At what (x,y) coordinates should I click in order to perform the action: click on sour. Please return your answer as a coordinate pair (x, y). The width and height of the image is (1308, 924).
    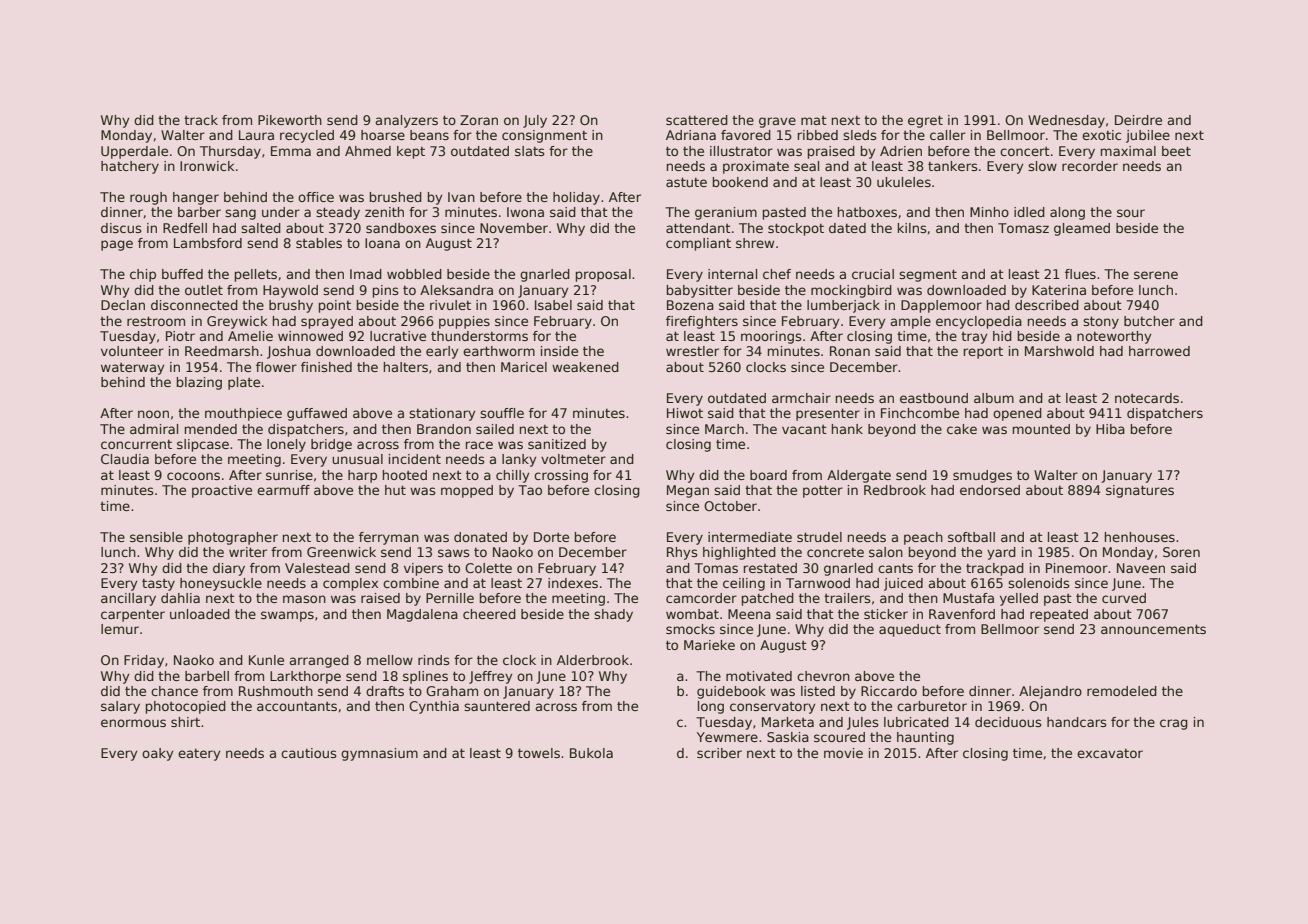
    Looking at the image, I should click on (1131, 213).
